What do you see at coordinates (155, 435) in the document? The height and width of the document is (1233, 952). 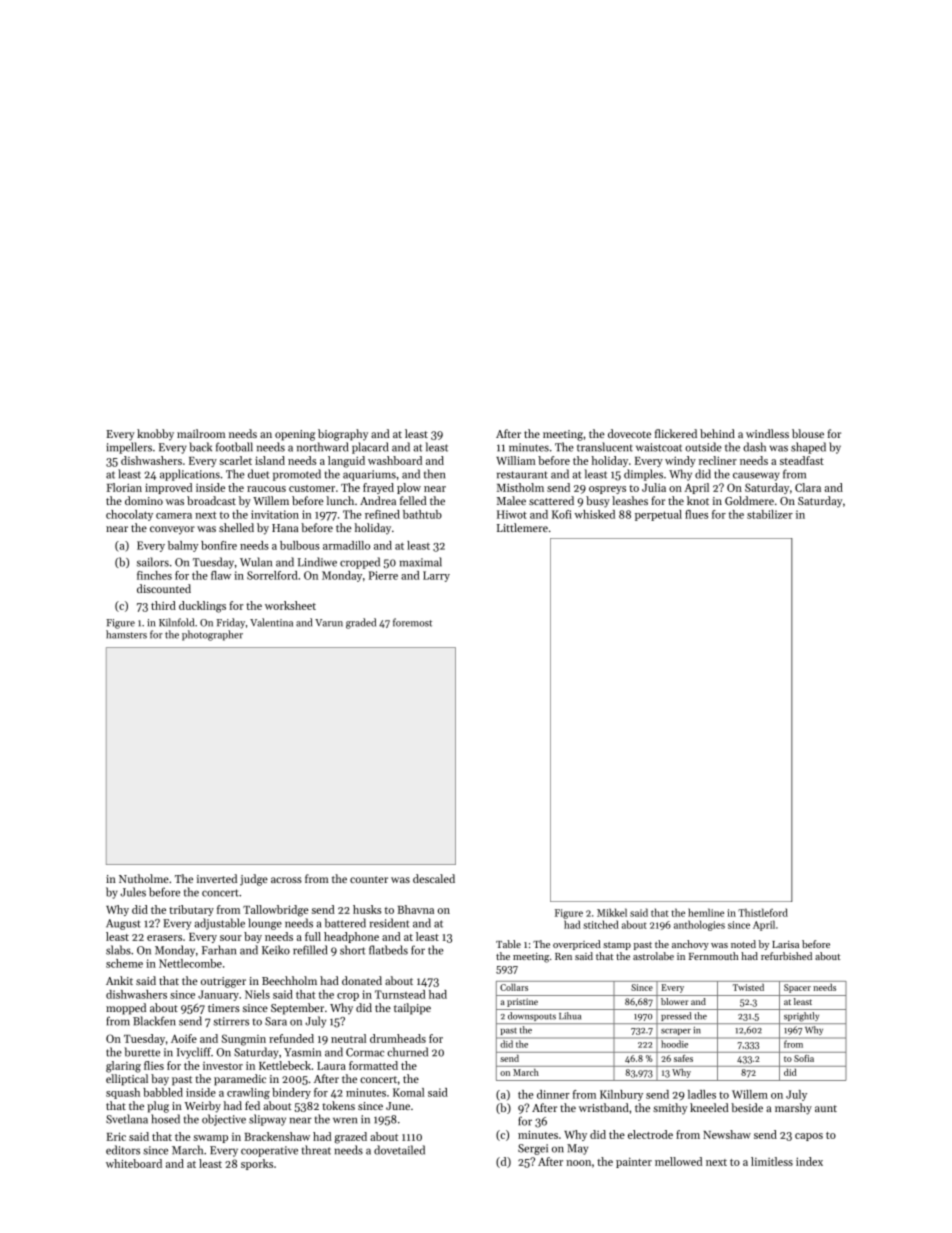 I see `knobby` at bounding box center [155, 435].
